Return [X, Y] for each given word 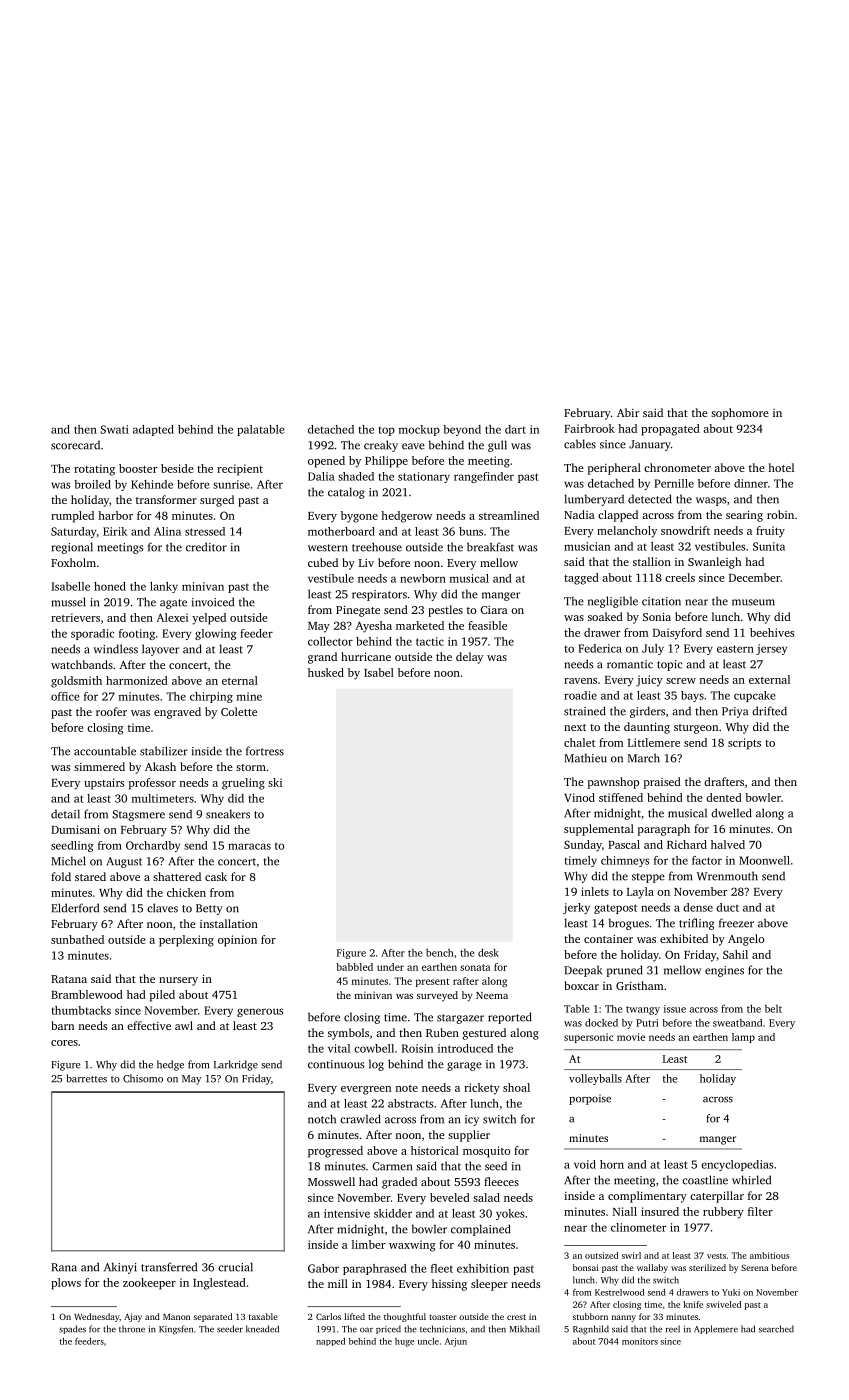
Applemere [716, 1329]
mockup [419, 430]
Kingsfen [176, 1330]
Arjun [456, 1342]
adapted [153, 430]
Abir [628, 412]
